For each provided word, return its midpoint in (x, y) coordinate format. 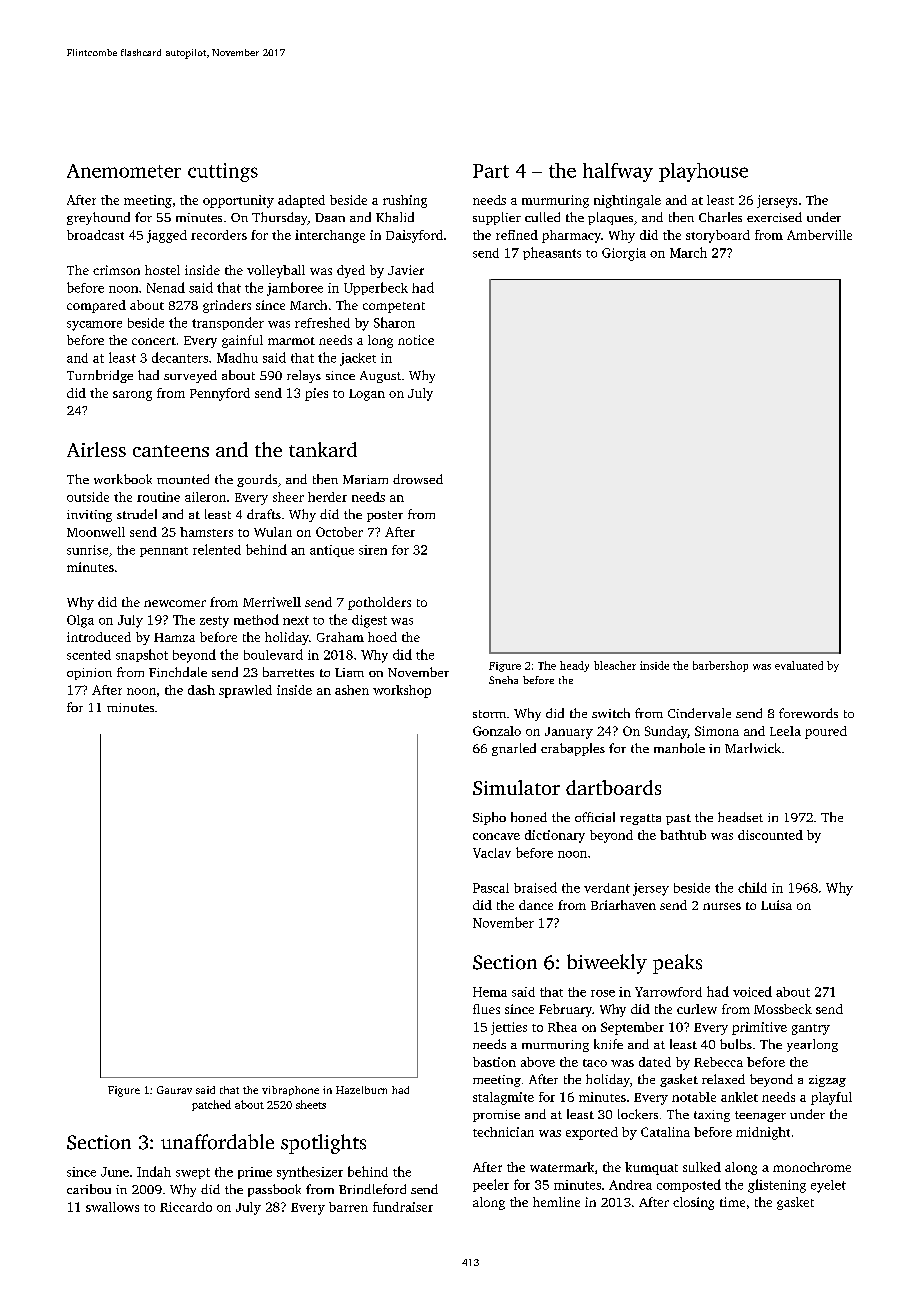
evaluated (799, 665)
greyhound (98, 218)
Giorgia (624, 254)
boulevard (273, 654)
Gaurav (174, 1090)
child (752, 887)
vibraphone (290, 1091)
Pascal (491, 888)
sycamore (94, 326)
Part (491, 171)
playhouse (703, 172)
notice (416, 340)
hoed (382, 637)
